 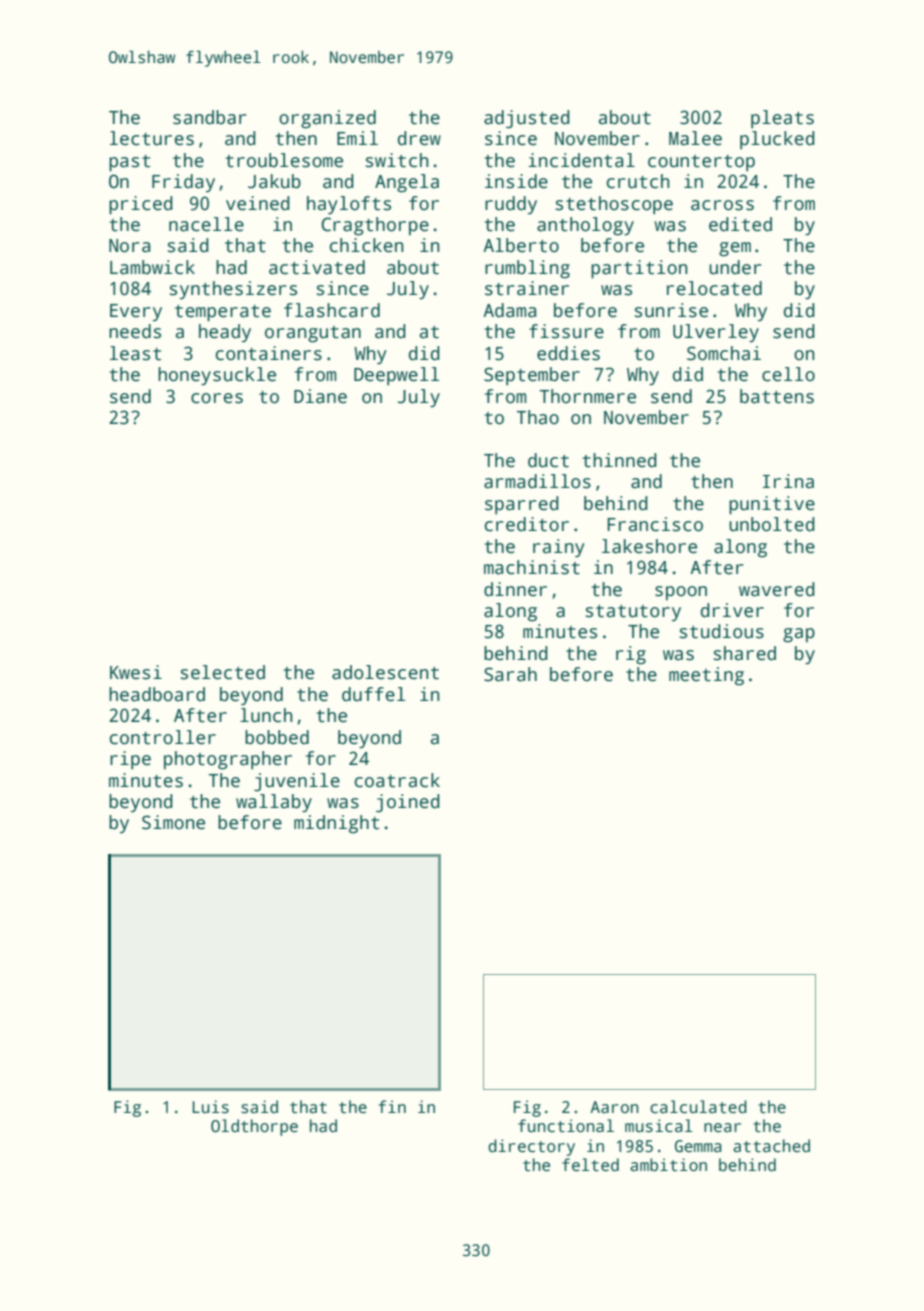 What do you see at coordinates (706, 676) in the screenshot?
I see `meeting` at bounding box center [706, 676].
